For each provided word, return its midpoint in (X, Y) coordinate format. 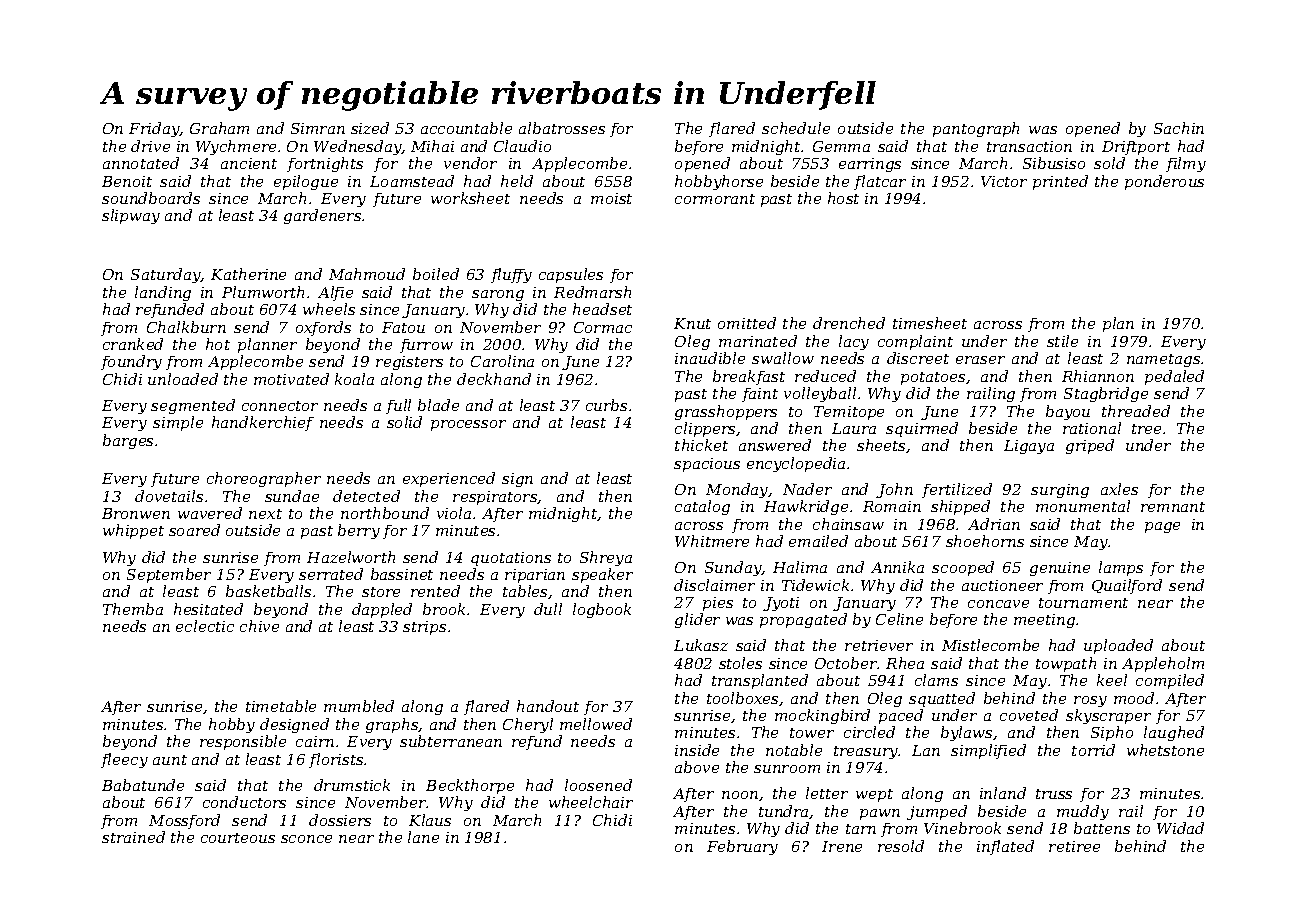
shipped (960, 507)
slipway (131, 216)
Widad (1180, 828)
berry (359, 531)
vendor (470, 163)
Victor (1004, 181)
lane (423, 837)
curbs (606, 405)
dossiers (340, 820)
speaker (602, 575)
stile (1062, 341)
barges (128, 441)
